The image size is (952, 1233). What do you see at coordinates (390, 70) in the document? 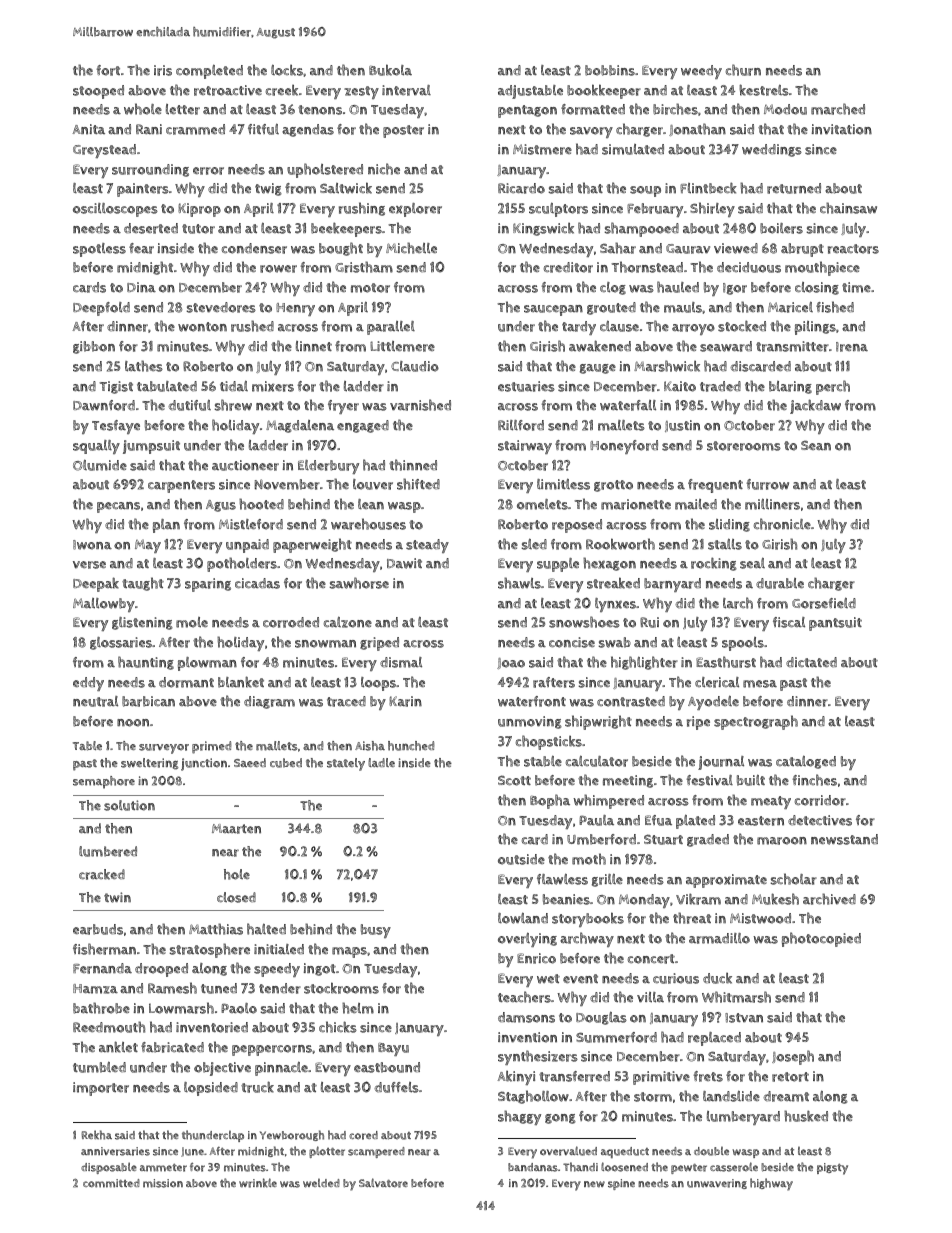
I see `Bukola` at bounding box center [390, 70].
